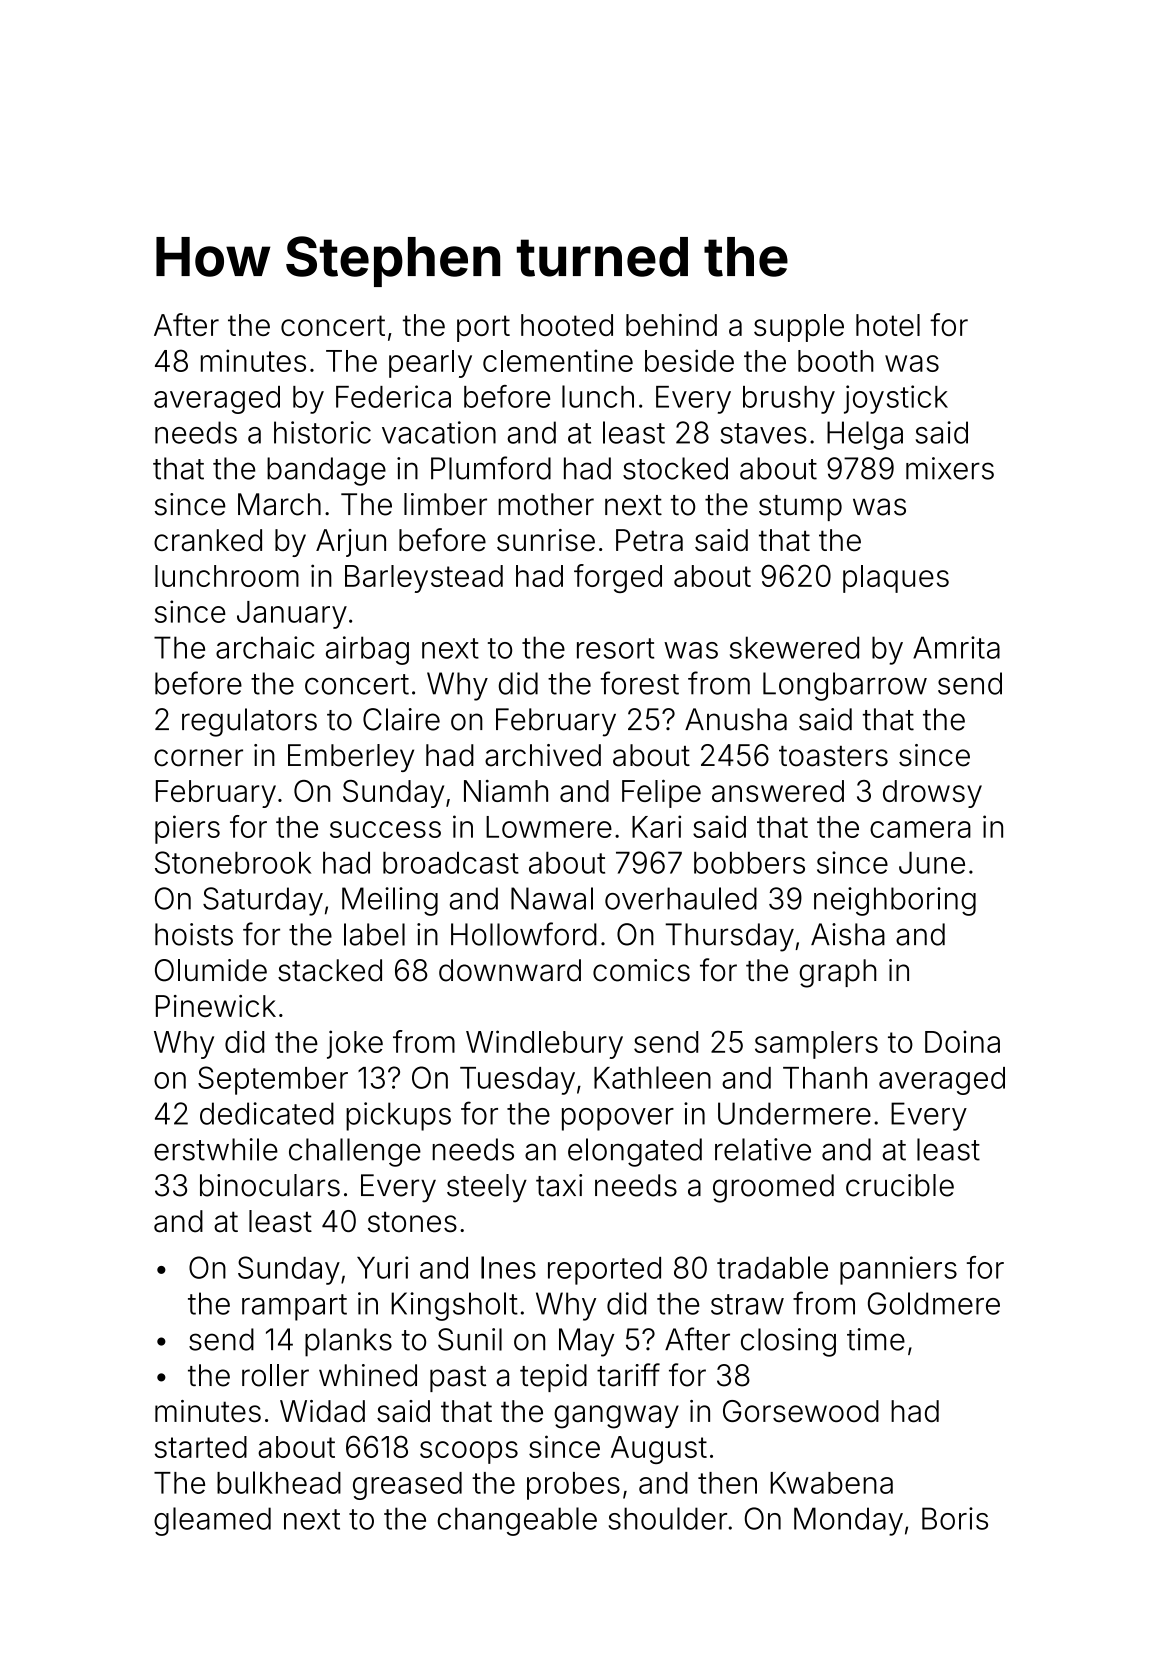  Describe the element at coordinates (424, 579) in the page. I see `Barleystead` at that location.
